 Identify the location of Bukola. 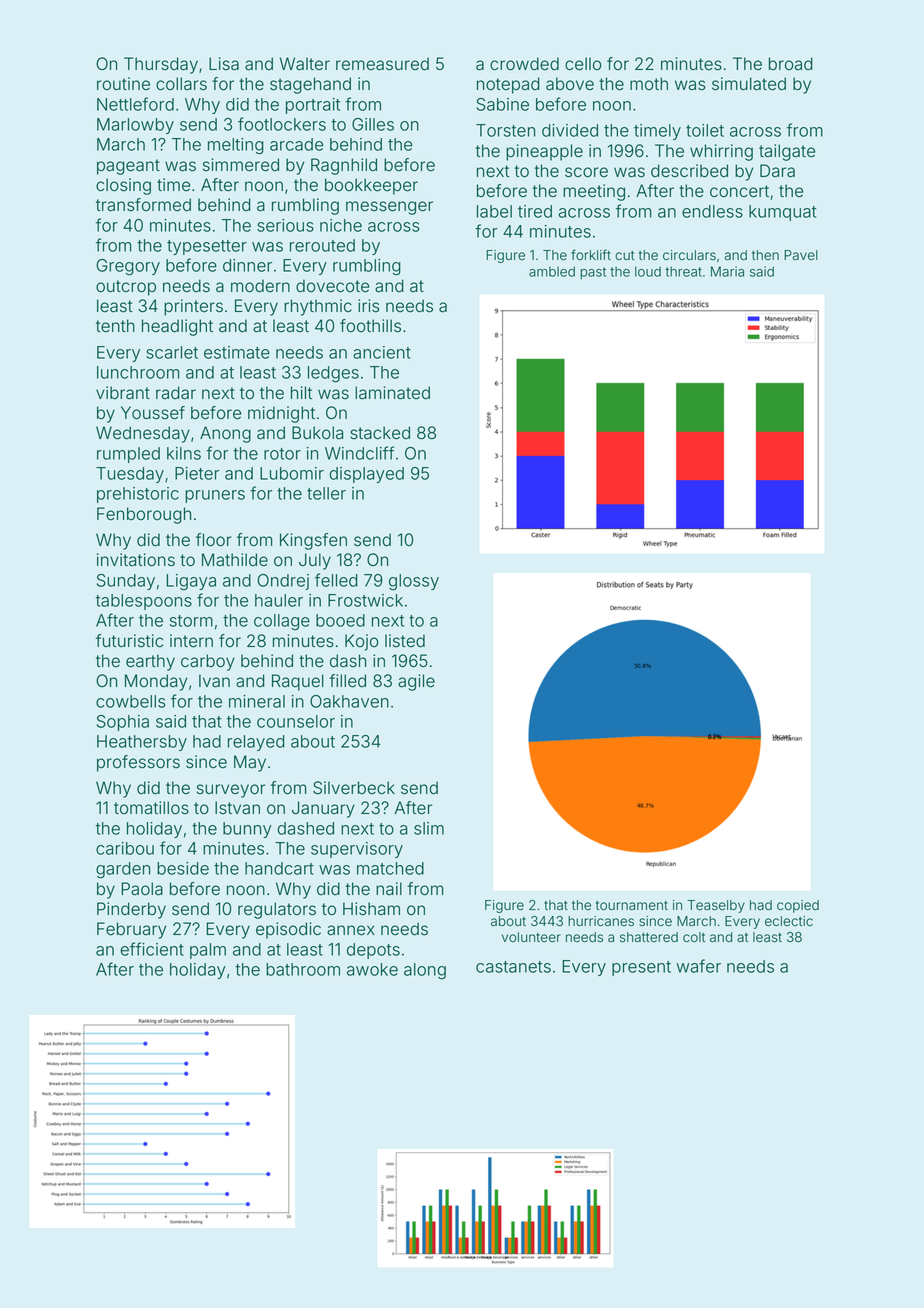
(317, 433).
